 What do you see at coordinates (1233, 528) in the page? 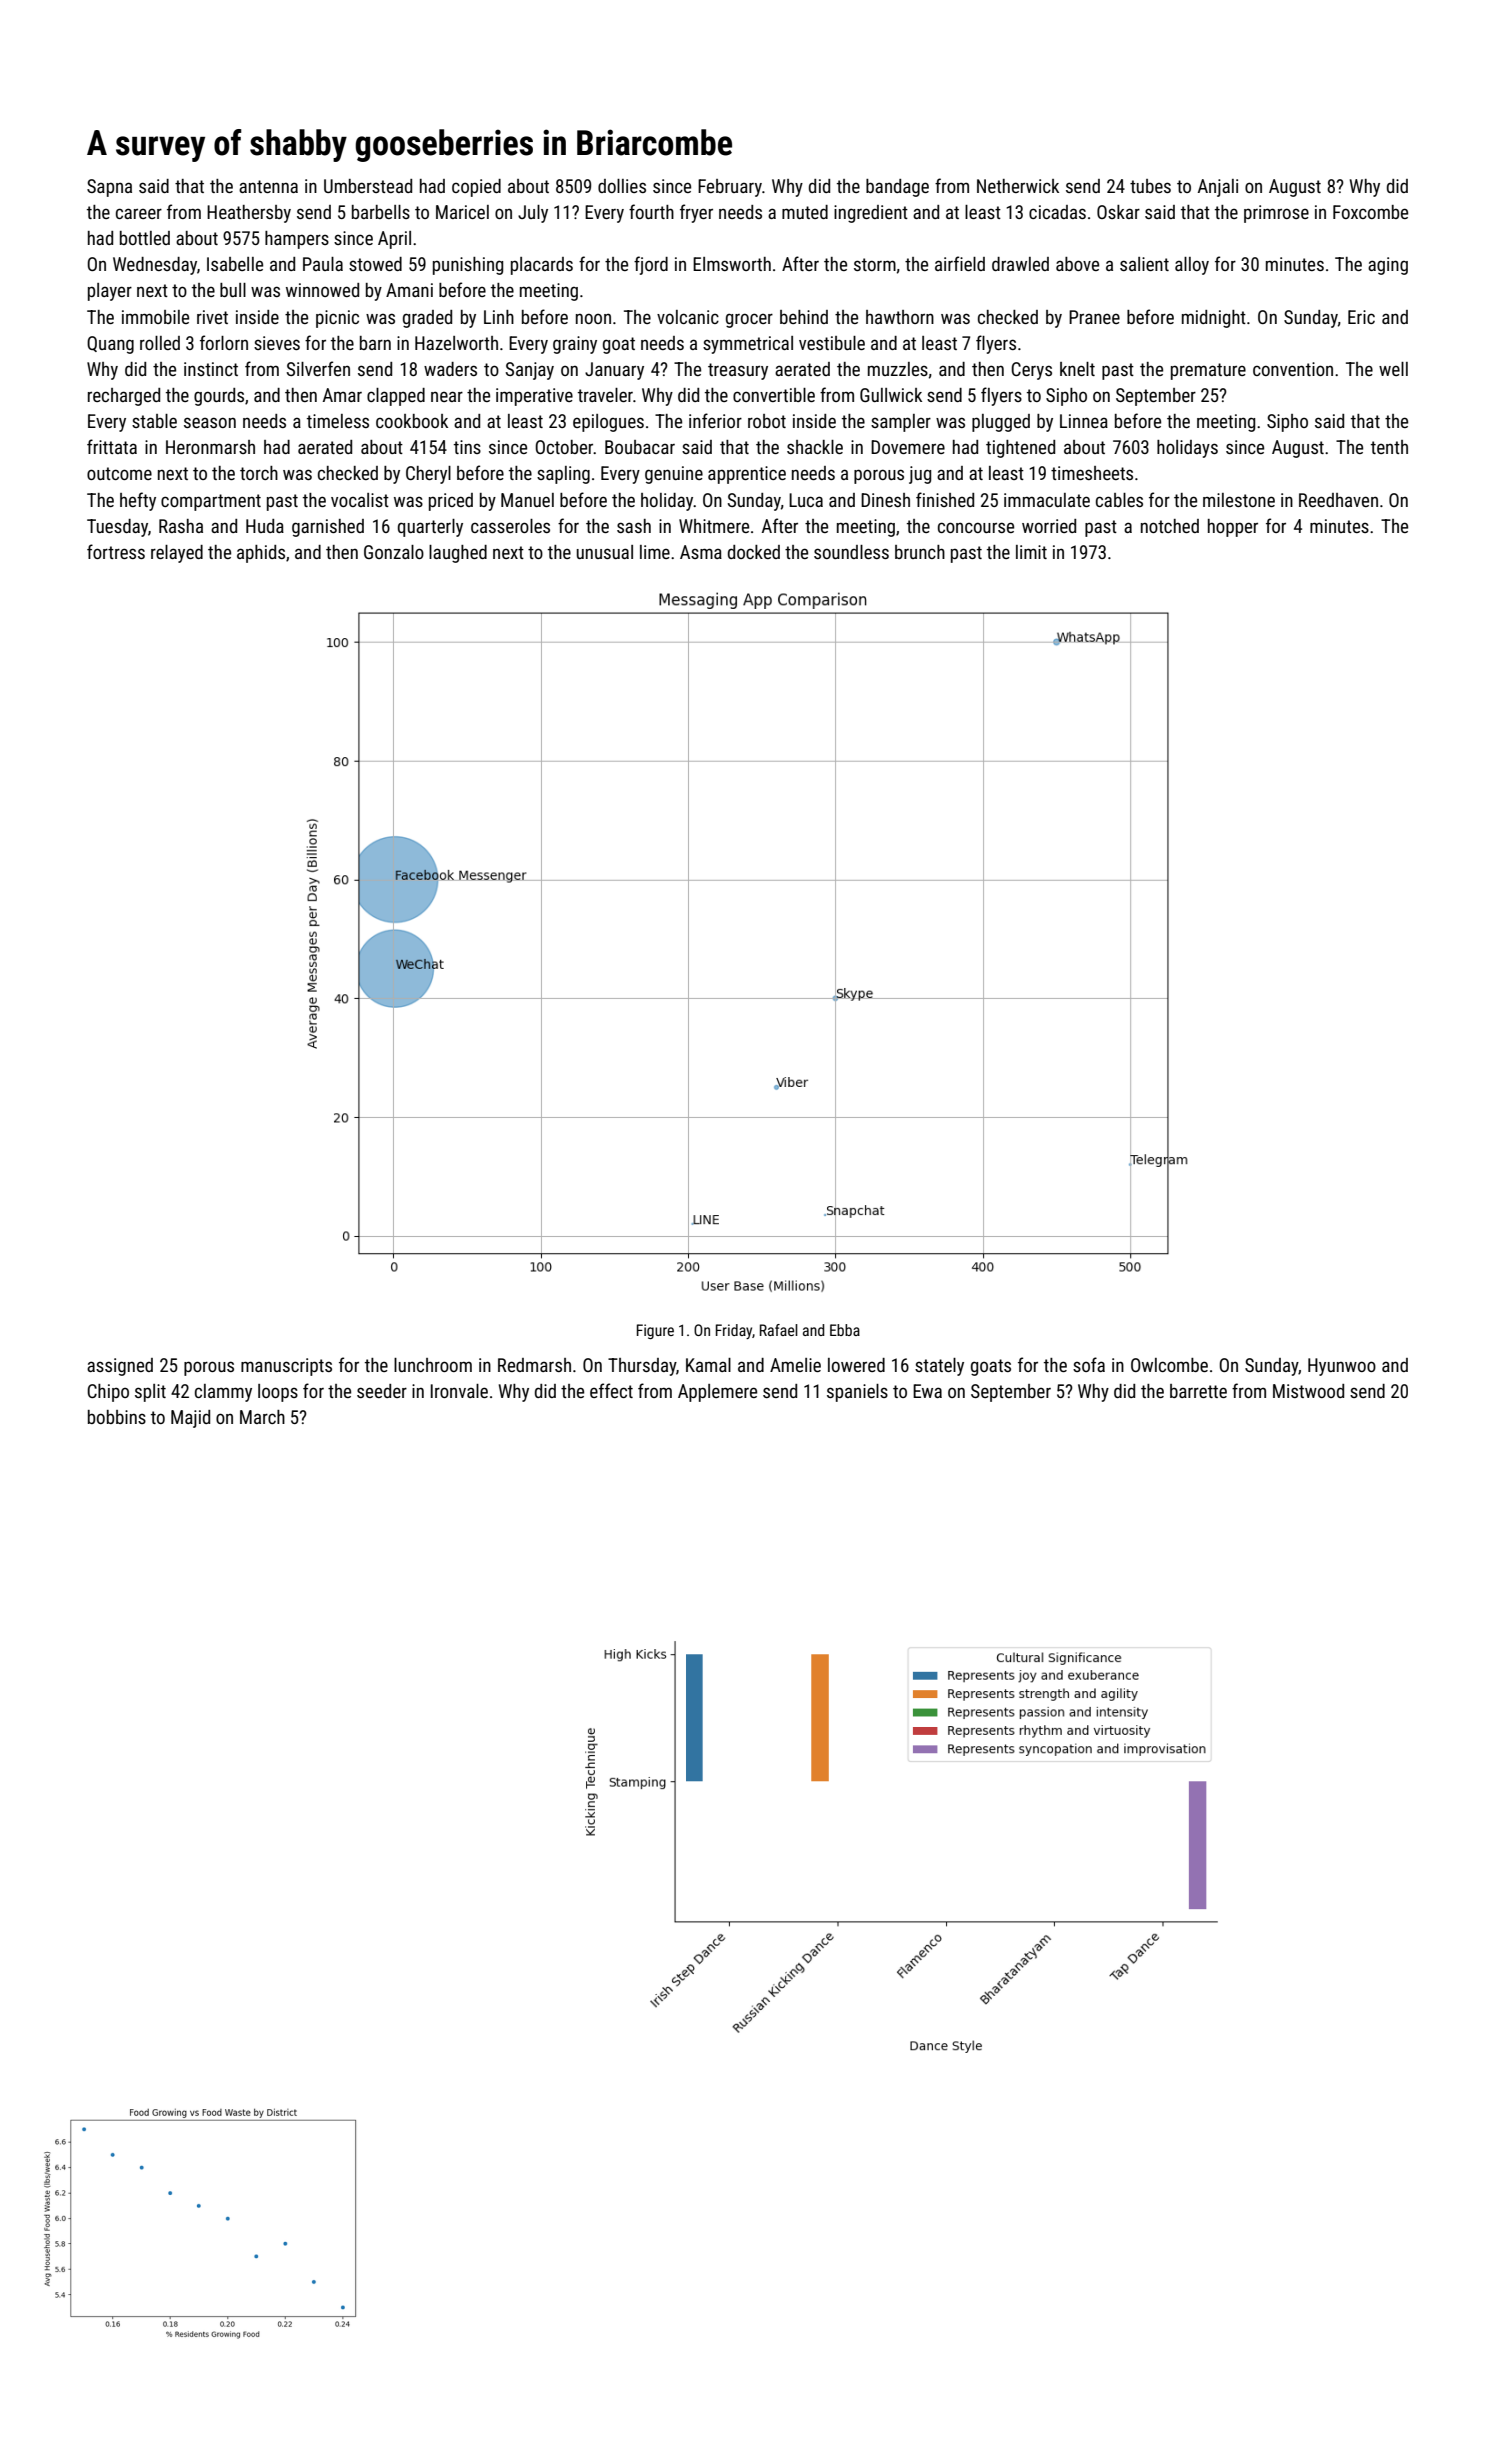
I see `hopper` at bounding box center [1233, 528].
